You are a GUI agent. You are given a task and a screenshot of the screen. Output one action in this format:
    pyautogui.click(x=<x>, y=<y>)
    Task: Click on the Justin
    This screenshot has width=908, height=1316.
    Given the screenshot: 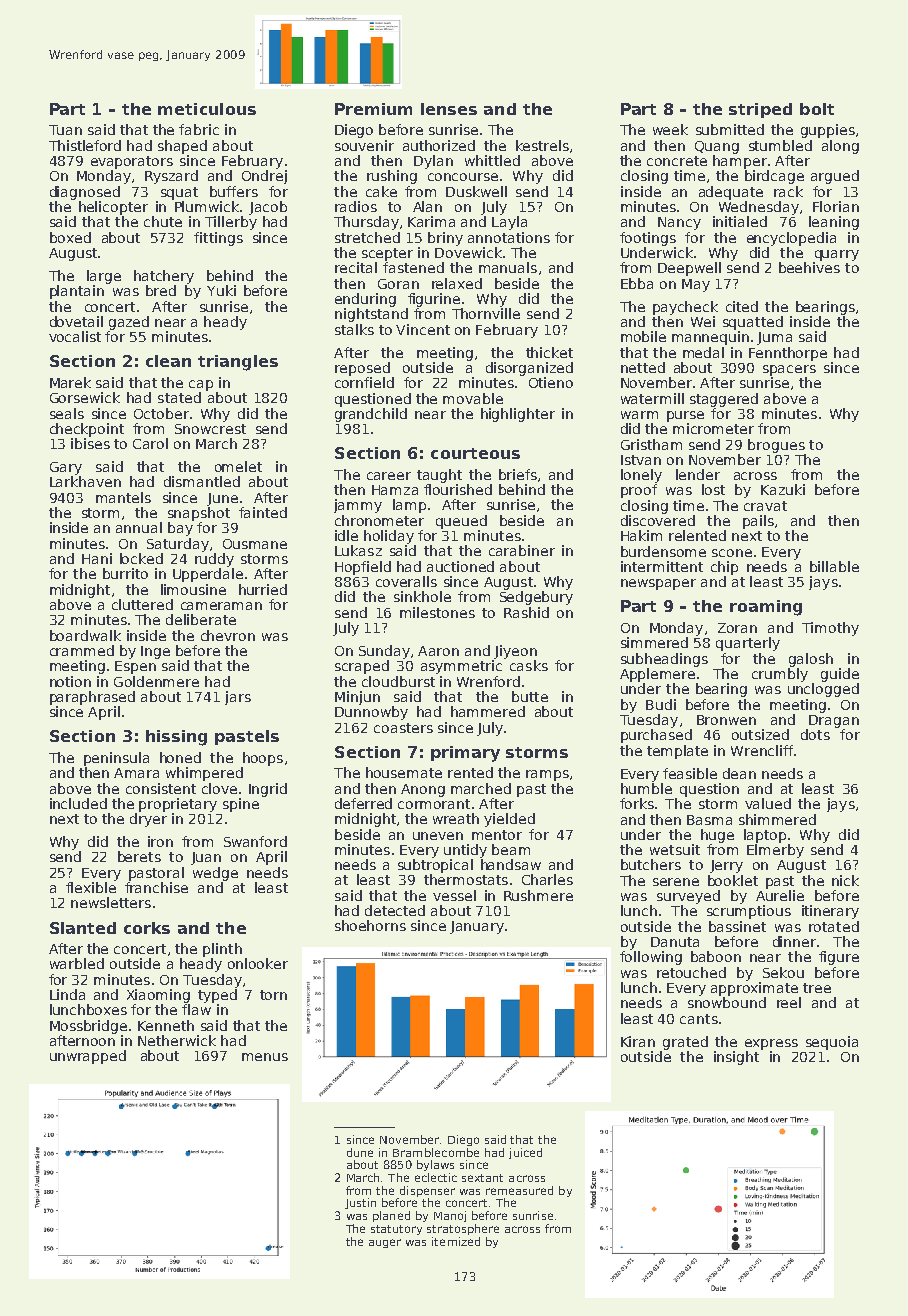 What is the action you would take?
    pyautogui.click(x=360, y=1203)
